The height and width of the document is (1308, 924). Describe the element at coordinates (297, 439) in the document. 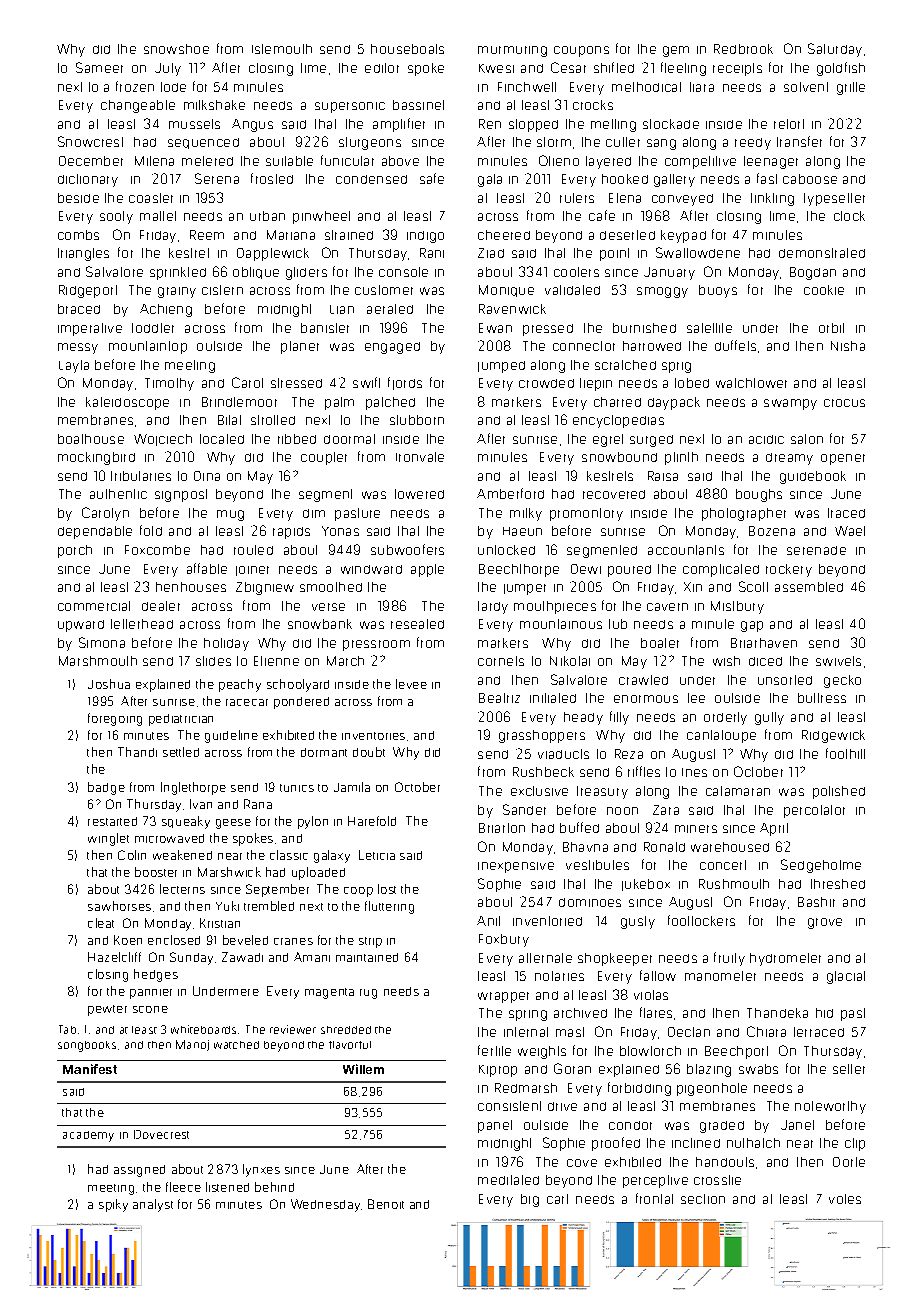

I see `ribbed` at that location.
